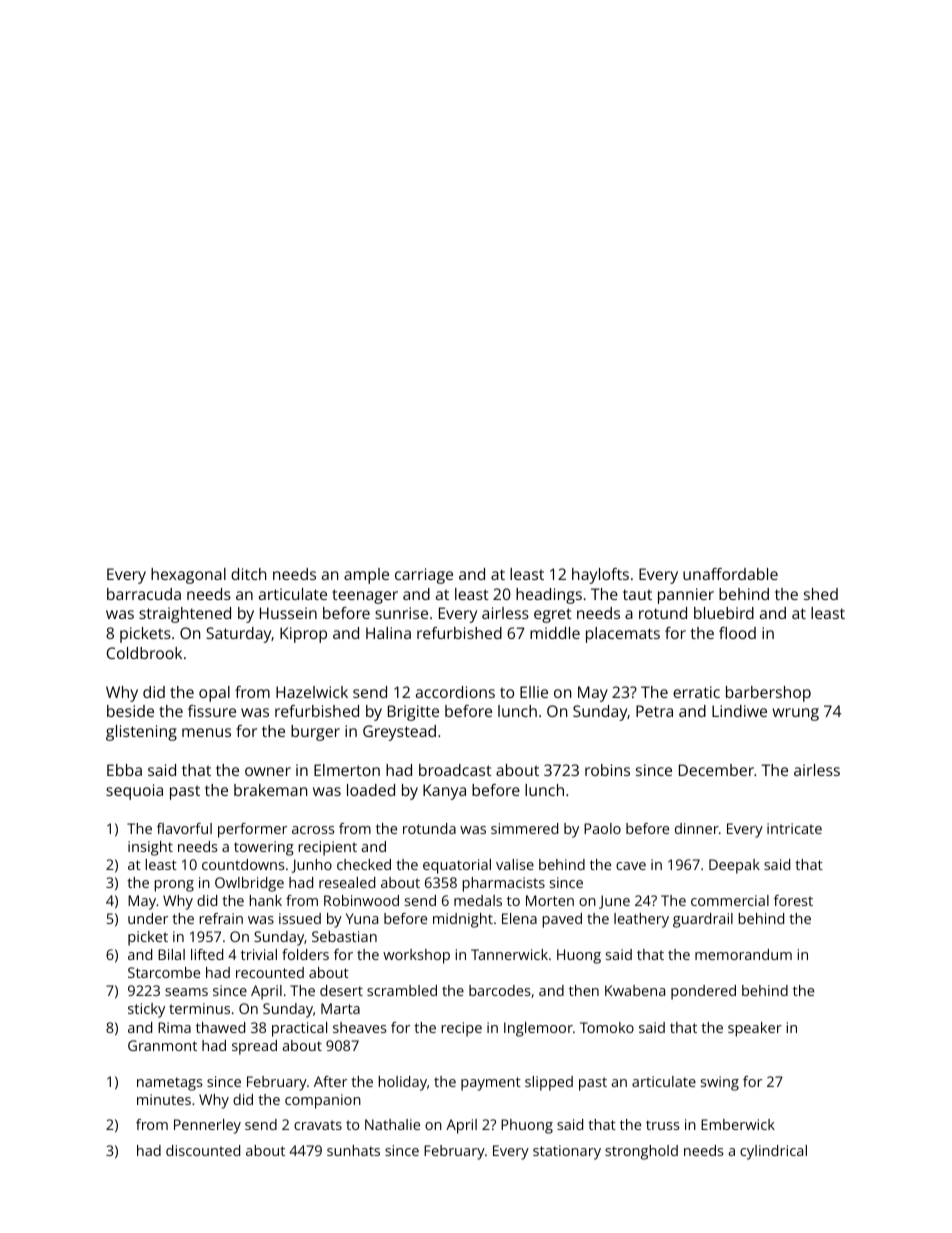 Image resolution: width=952 pixels, height=1233 pixels. What do you see at coordinates (724, 613) in the screenshot?
I see `bluebird` at bounding box center [724, 613].
